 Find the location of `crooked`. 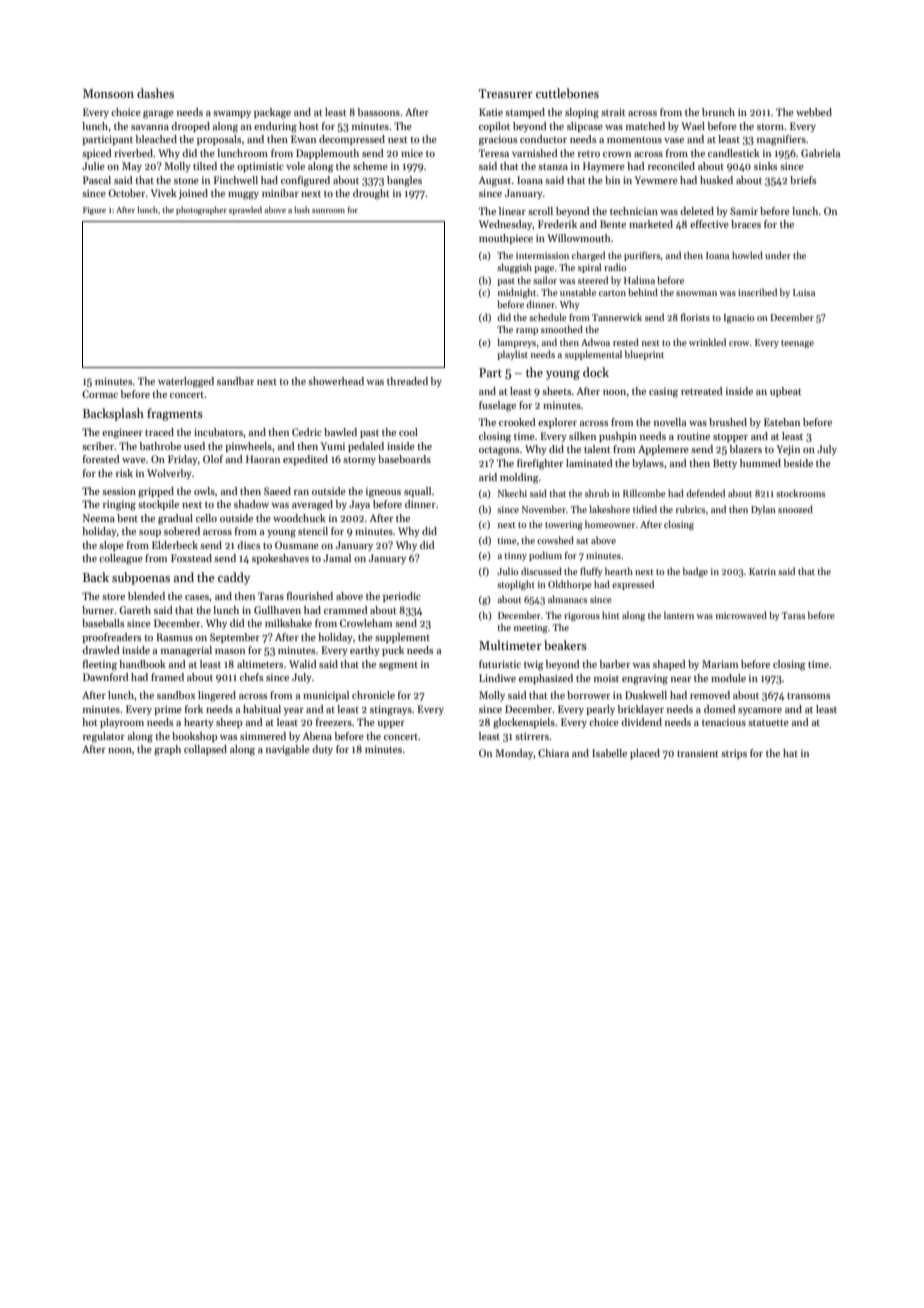

crooked is located at coordinates (517, 422).
